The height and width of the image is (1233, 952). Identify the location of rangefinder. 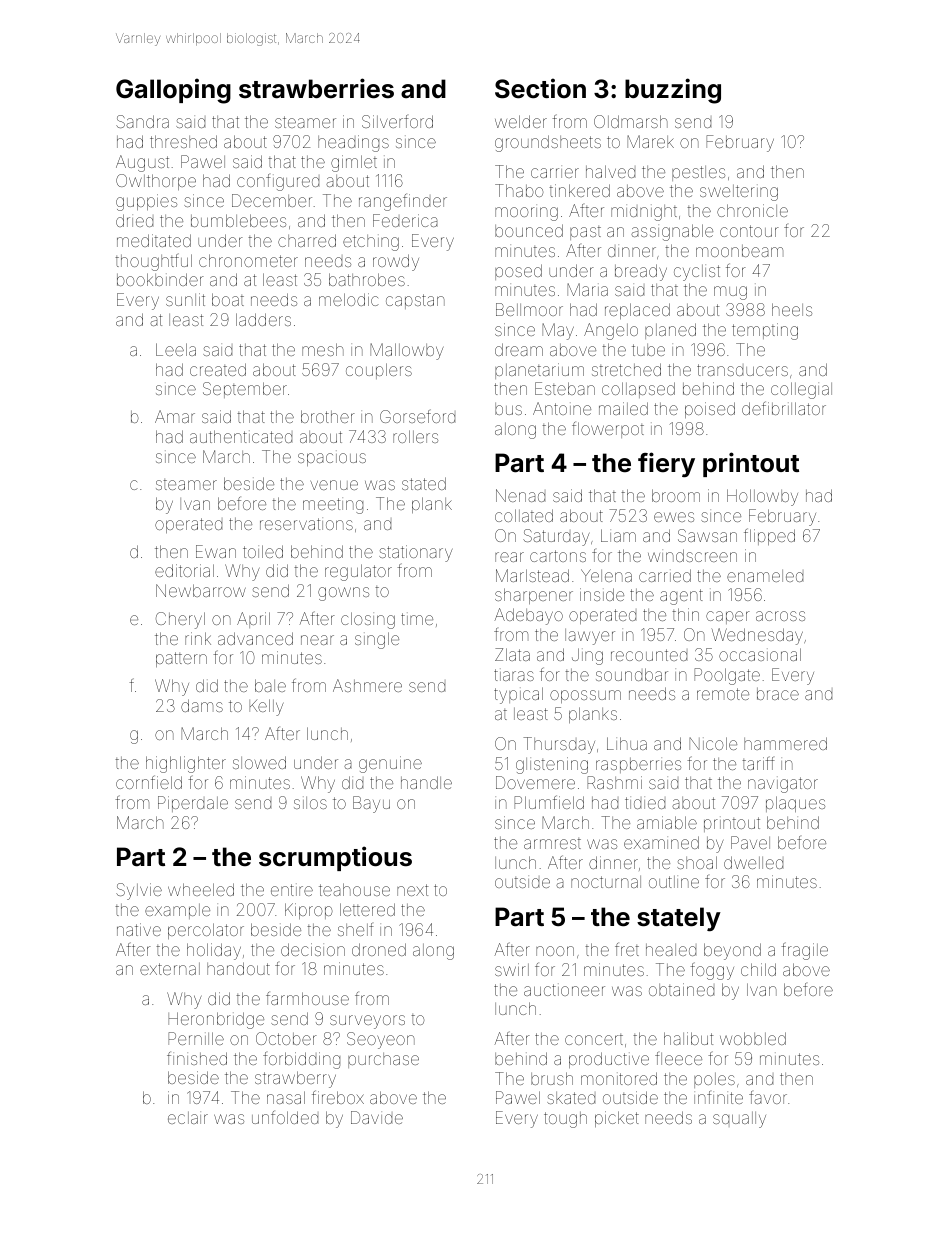
(403, 202).
